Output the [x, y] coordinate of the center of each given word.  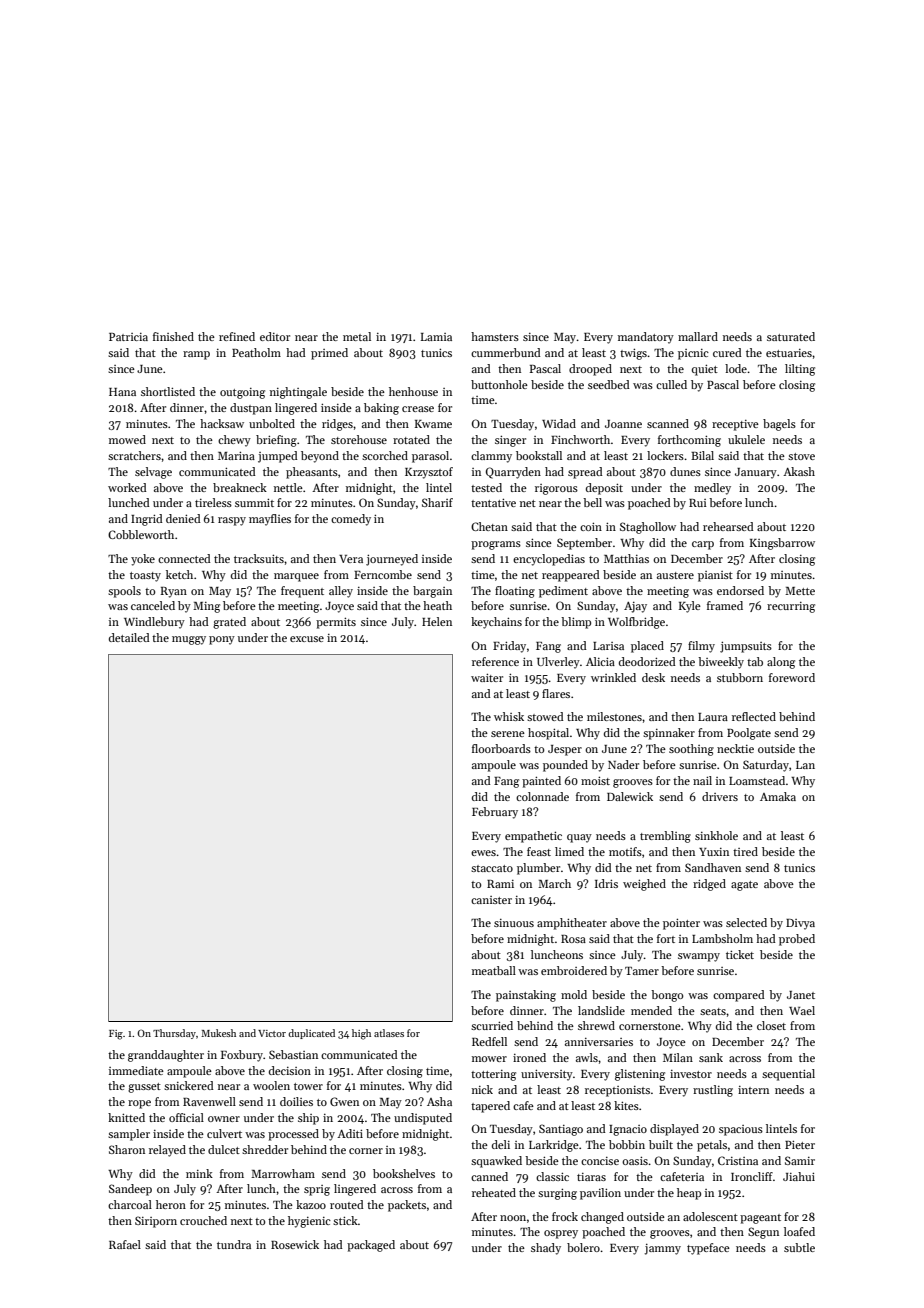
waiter [487, 677]
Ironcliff [752, 1176]
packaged [371, 1246]
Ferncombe [383, 574]
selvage [153, 473]
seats [713, 1011]
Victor [272, 1033]
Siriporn [156, 1222]
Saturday [766, 766]
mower [489, 1059]
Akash [799, 471]
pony [222, 640]
